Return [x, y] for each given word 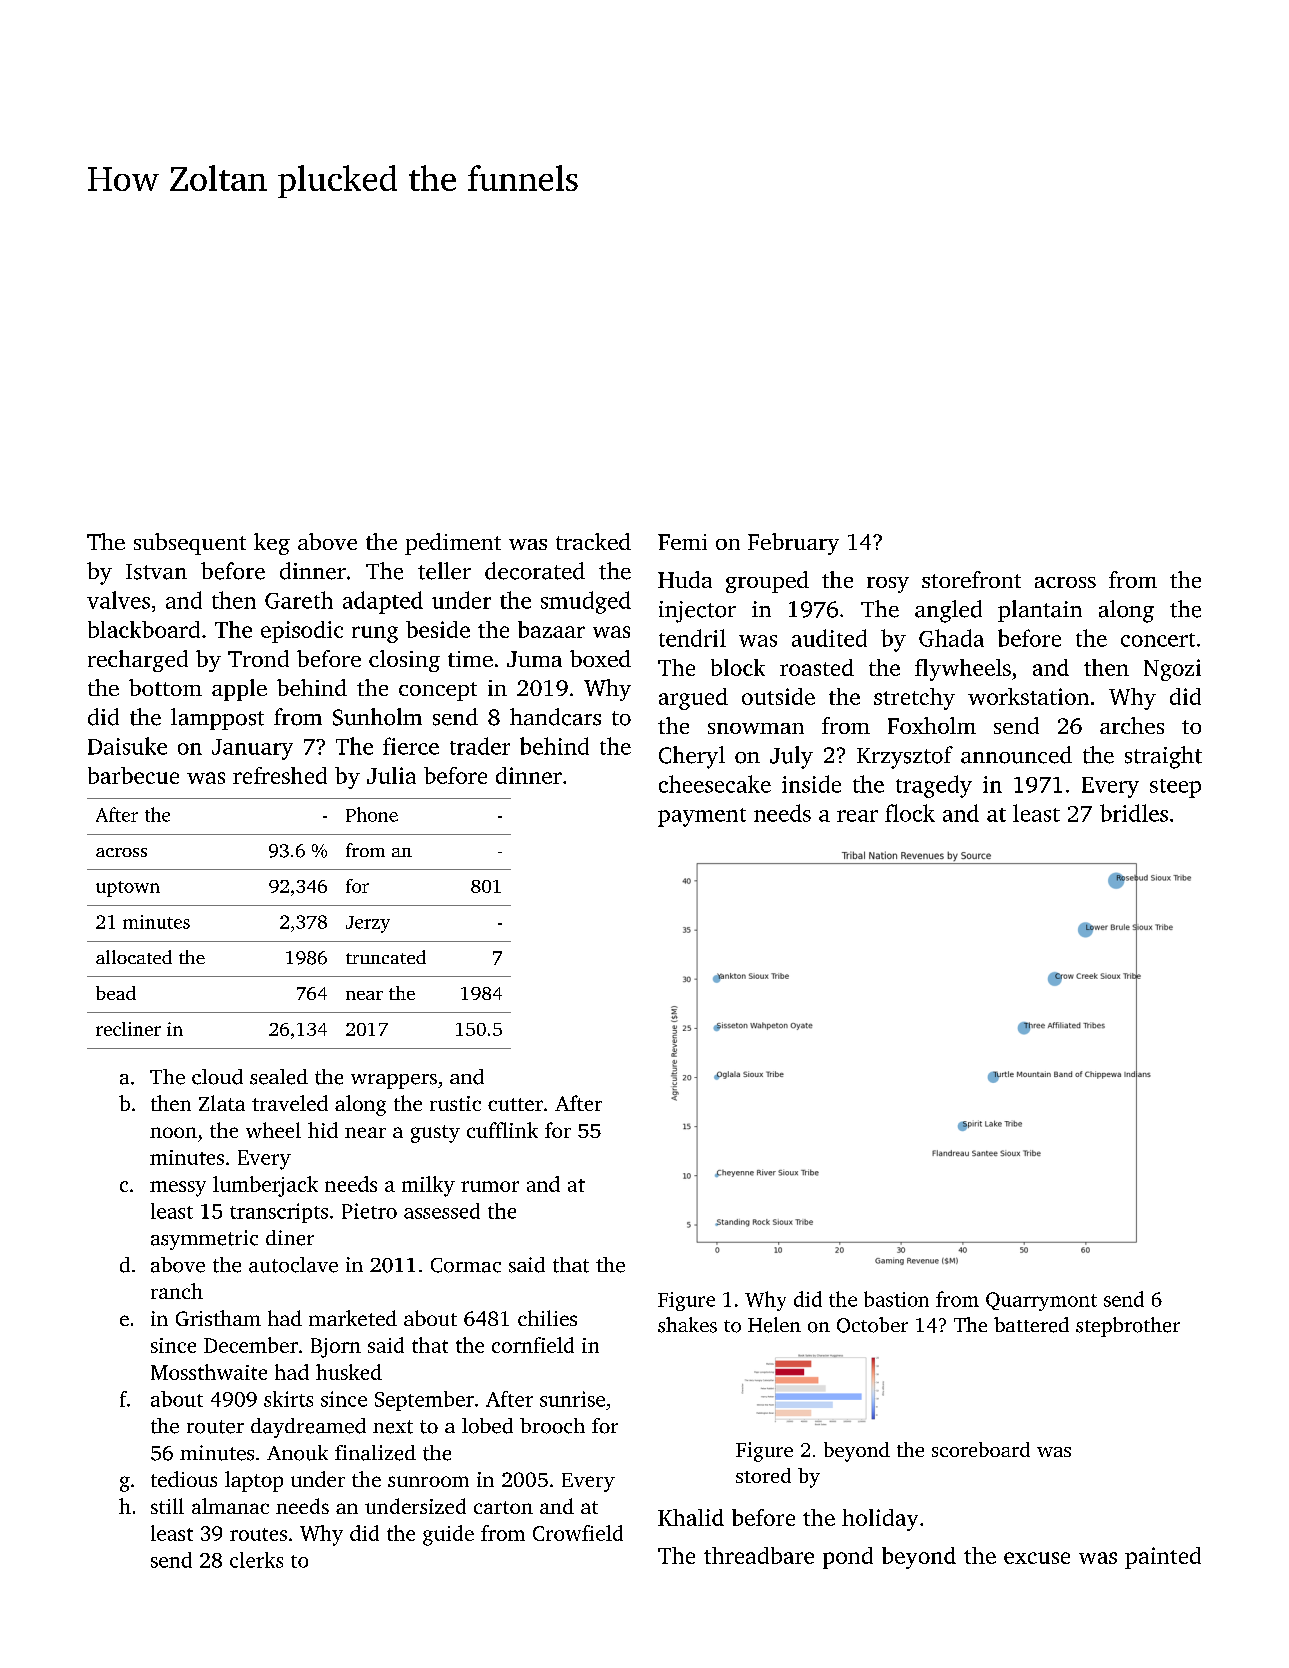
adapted [383, 602]
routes [258, 1534]
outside [778, 696]
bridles [1134, 813]
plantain [1040, 611]
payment [702, 817]
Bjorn [336, 1348]
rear [857, 816]
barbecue [133, 775]
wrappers [394, 1081]
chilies [547, 1318]
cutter [515, 1104]
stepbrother [1128, 1327]
